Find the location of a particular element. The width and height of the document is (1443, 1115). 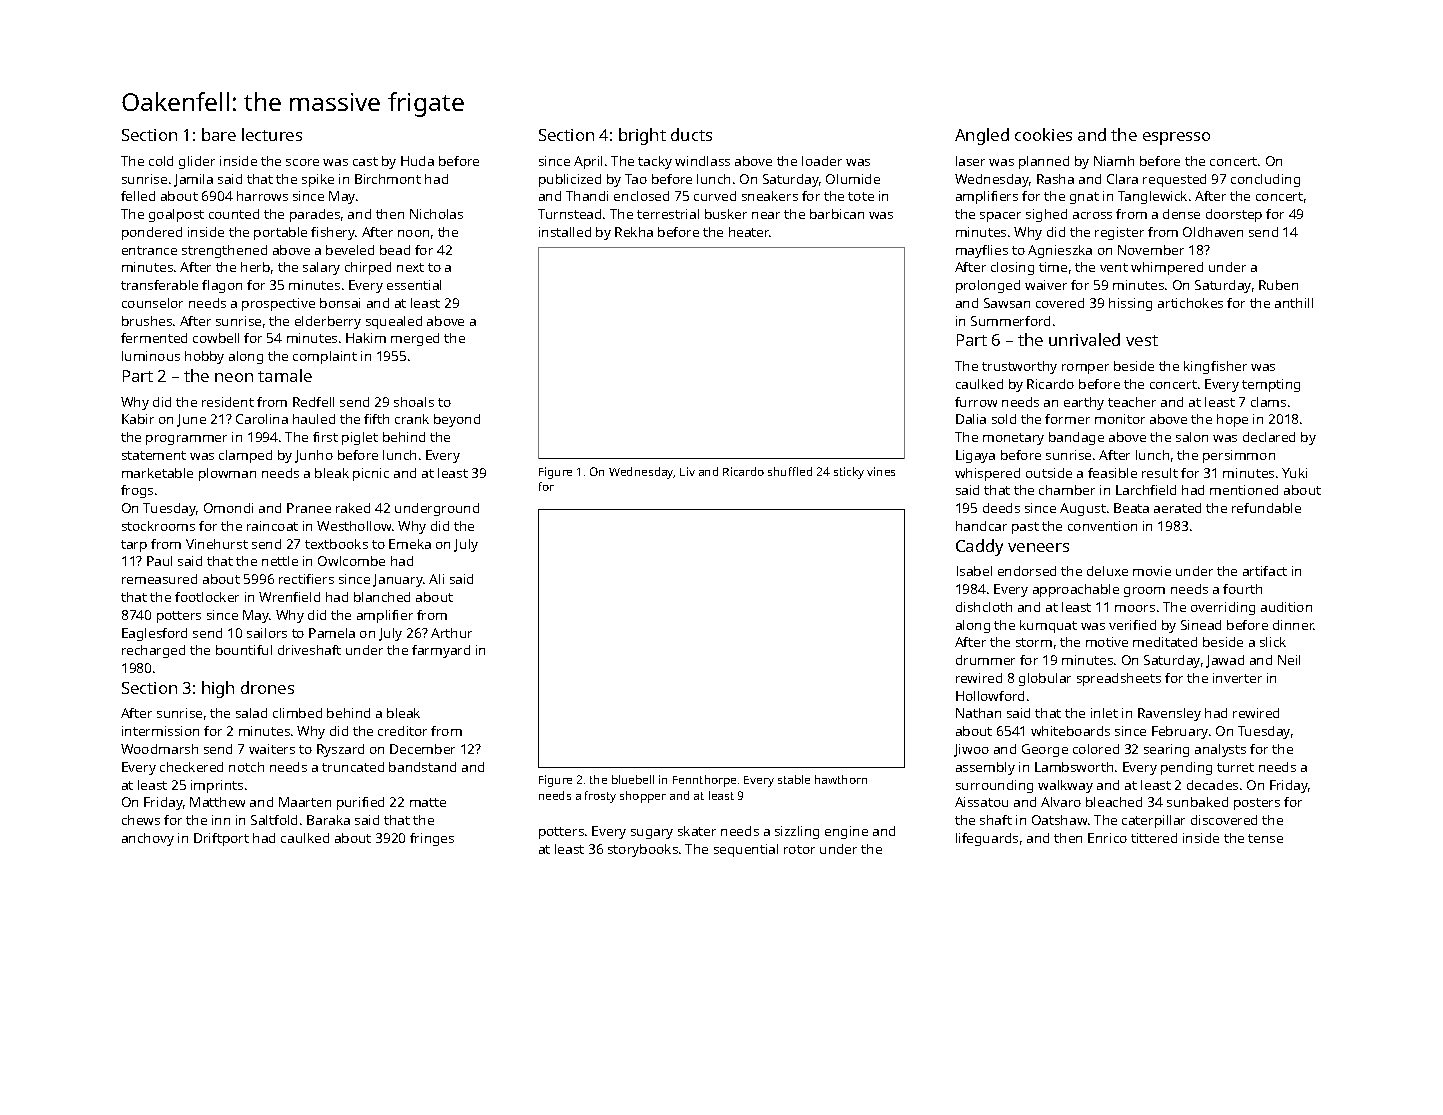

Liv is located at coordinates (687, 471).
